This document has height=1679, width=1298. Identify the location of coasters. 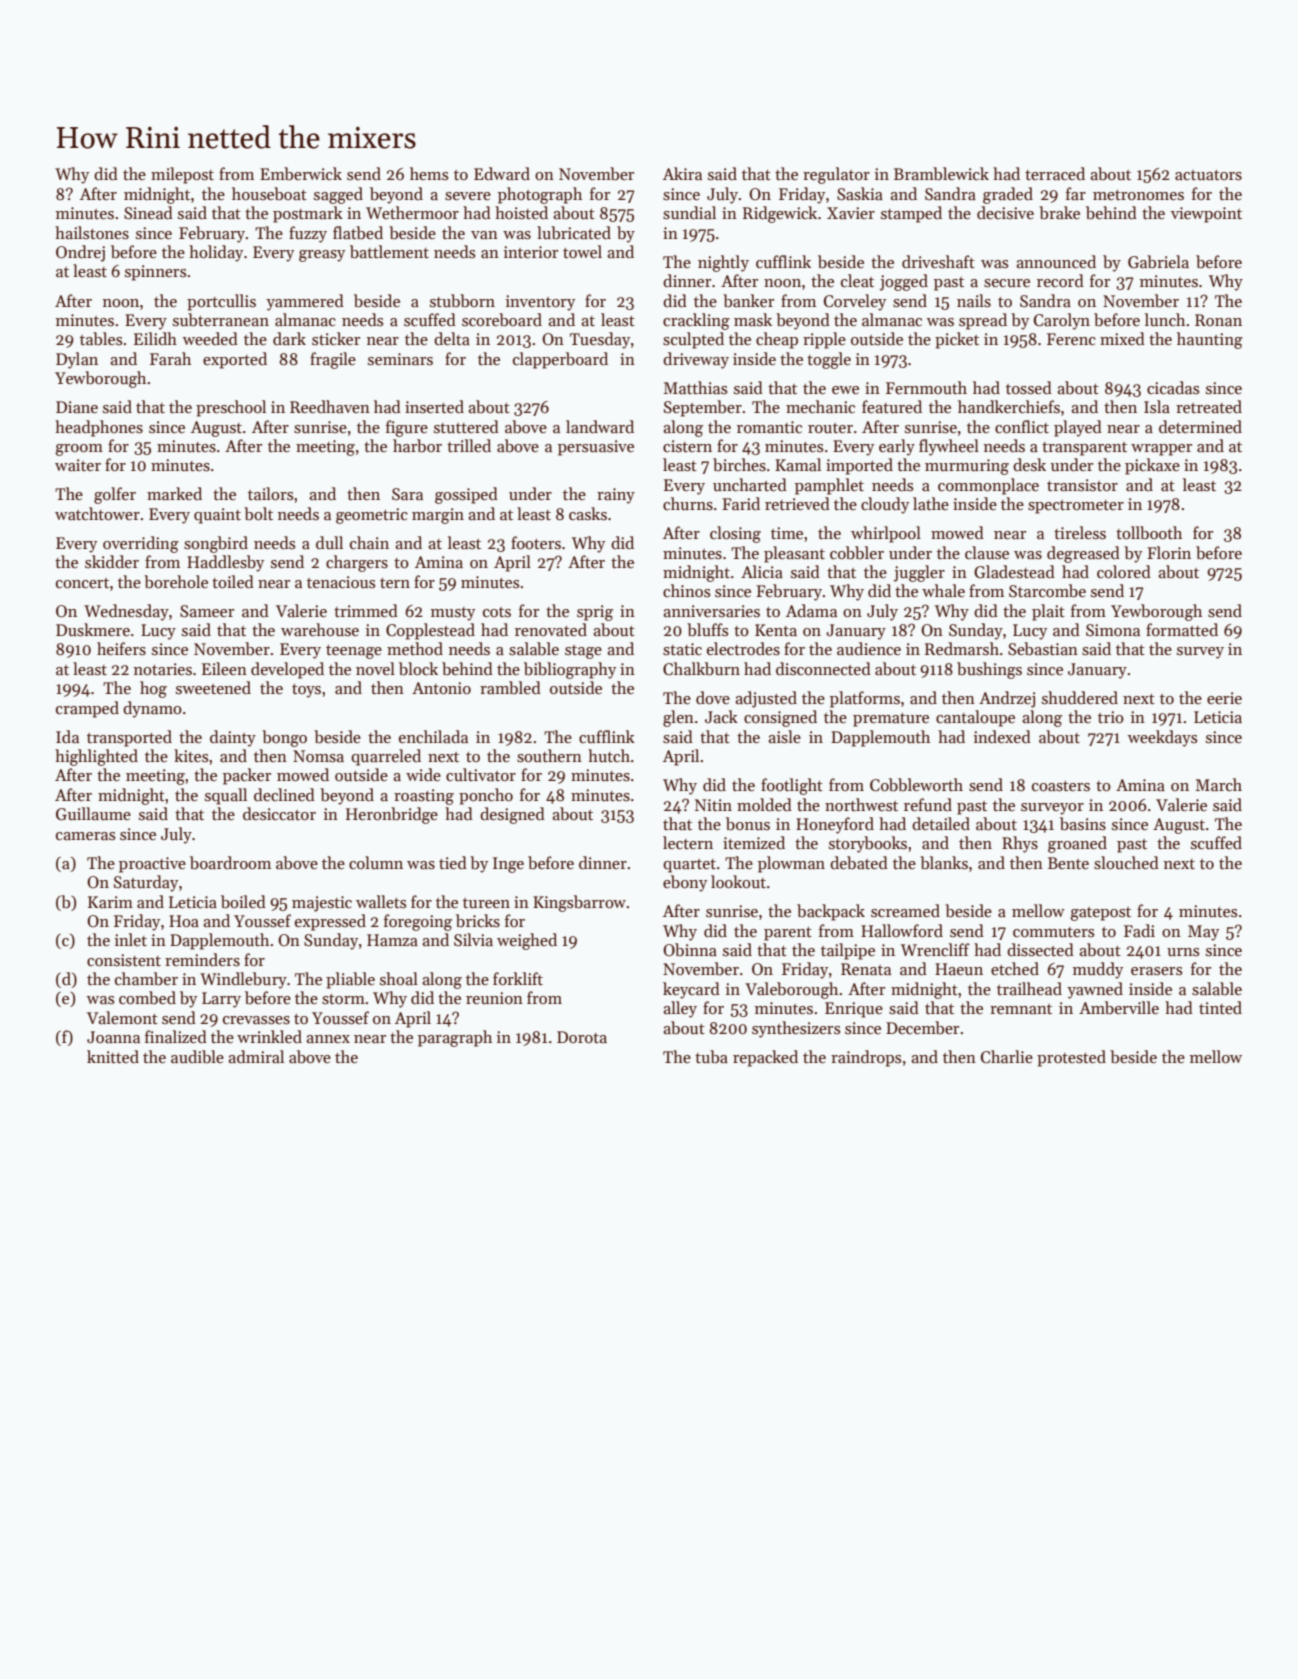
(1061, 786).
